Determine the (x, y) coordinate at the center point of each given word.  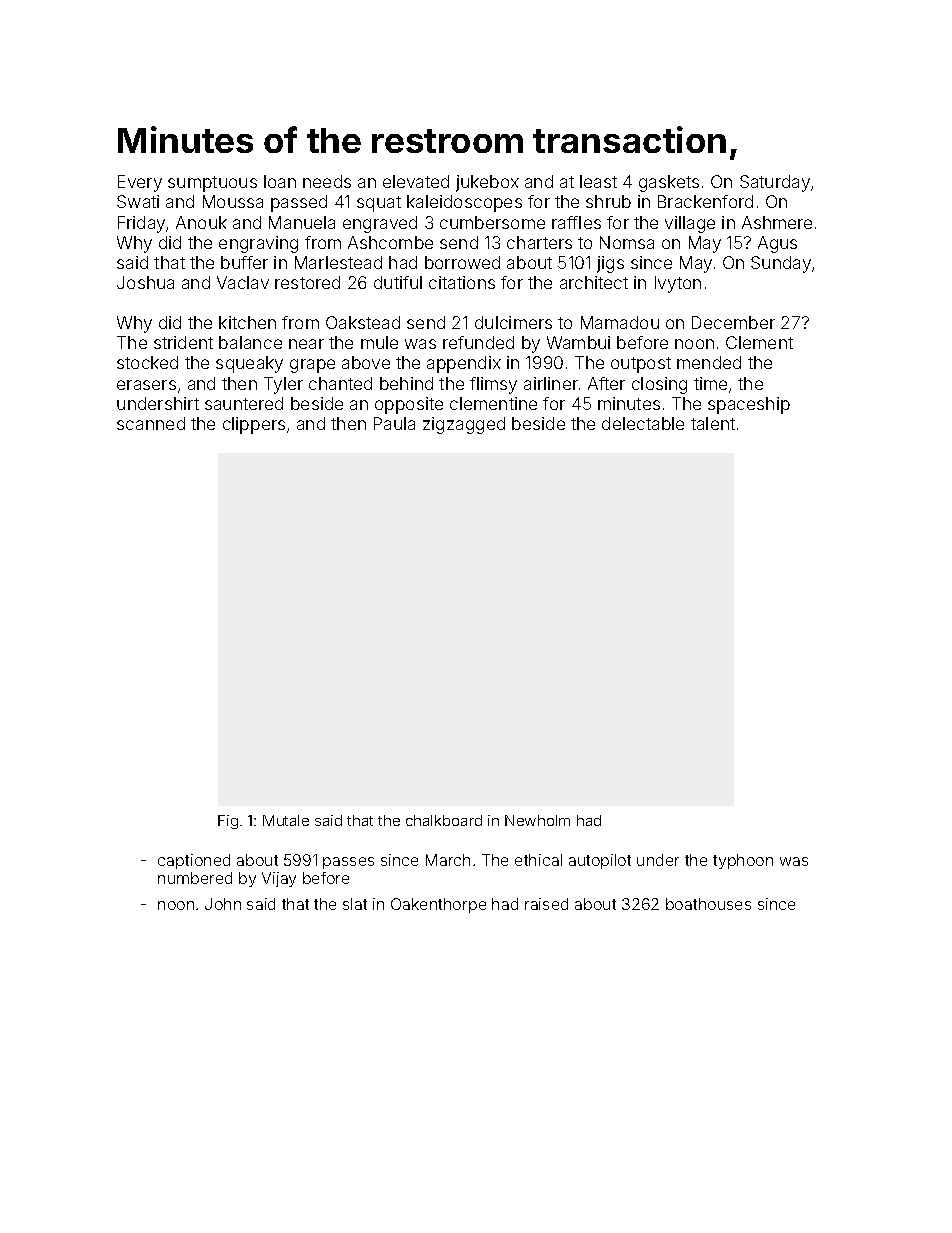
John (223, 904)
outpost (641, 365)
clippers (254, 425)
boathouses (708, 904)
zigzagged (464, 425)
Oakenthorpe (438, 905)
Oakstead (363, 322)
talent (713, 423)
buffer (244, 262)
